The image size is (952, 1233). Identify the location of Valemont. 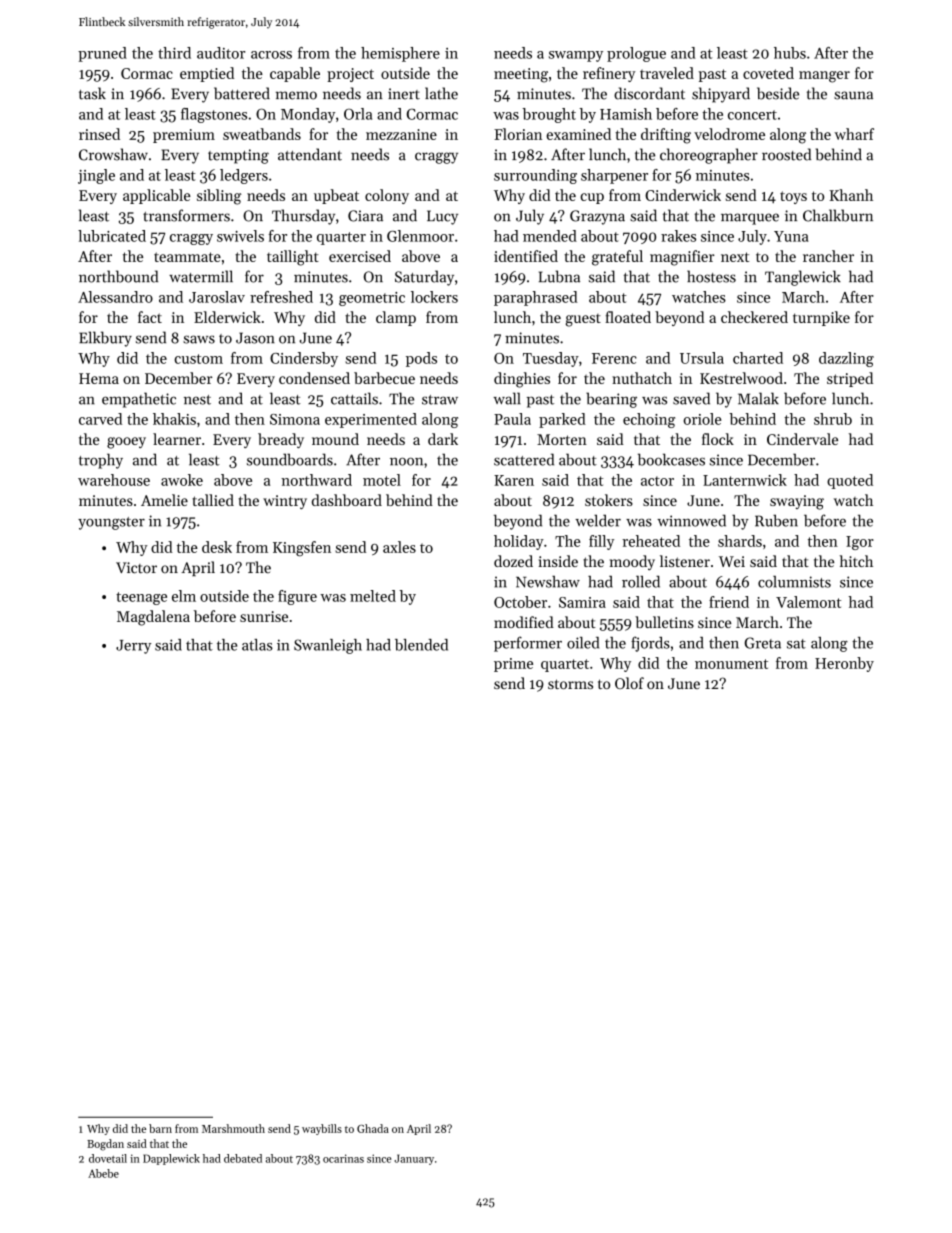
(808, 602).
